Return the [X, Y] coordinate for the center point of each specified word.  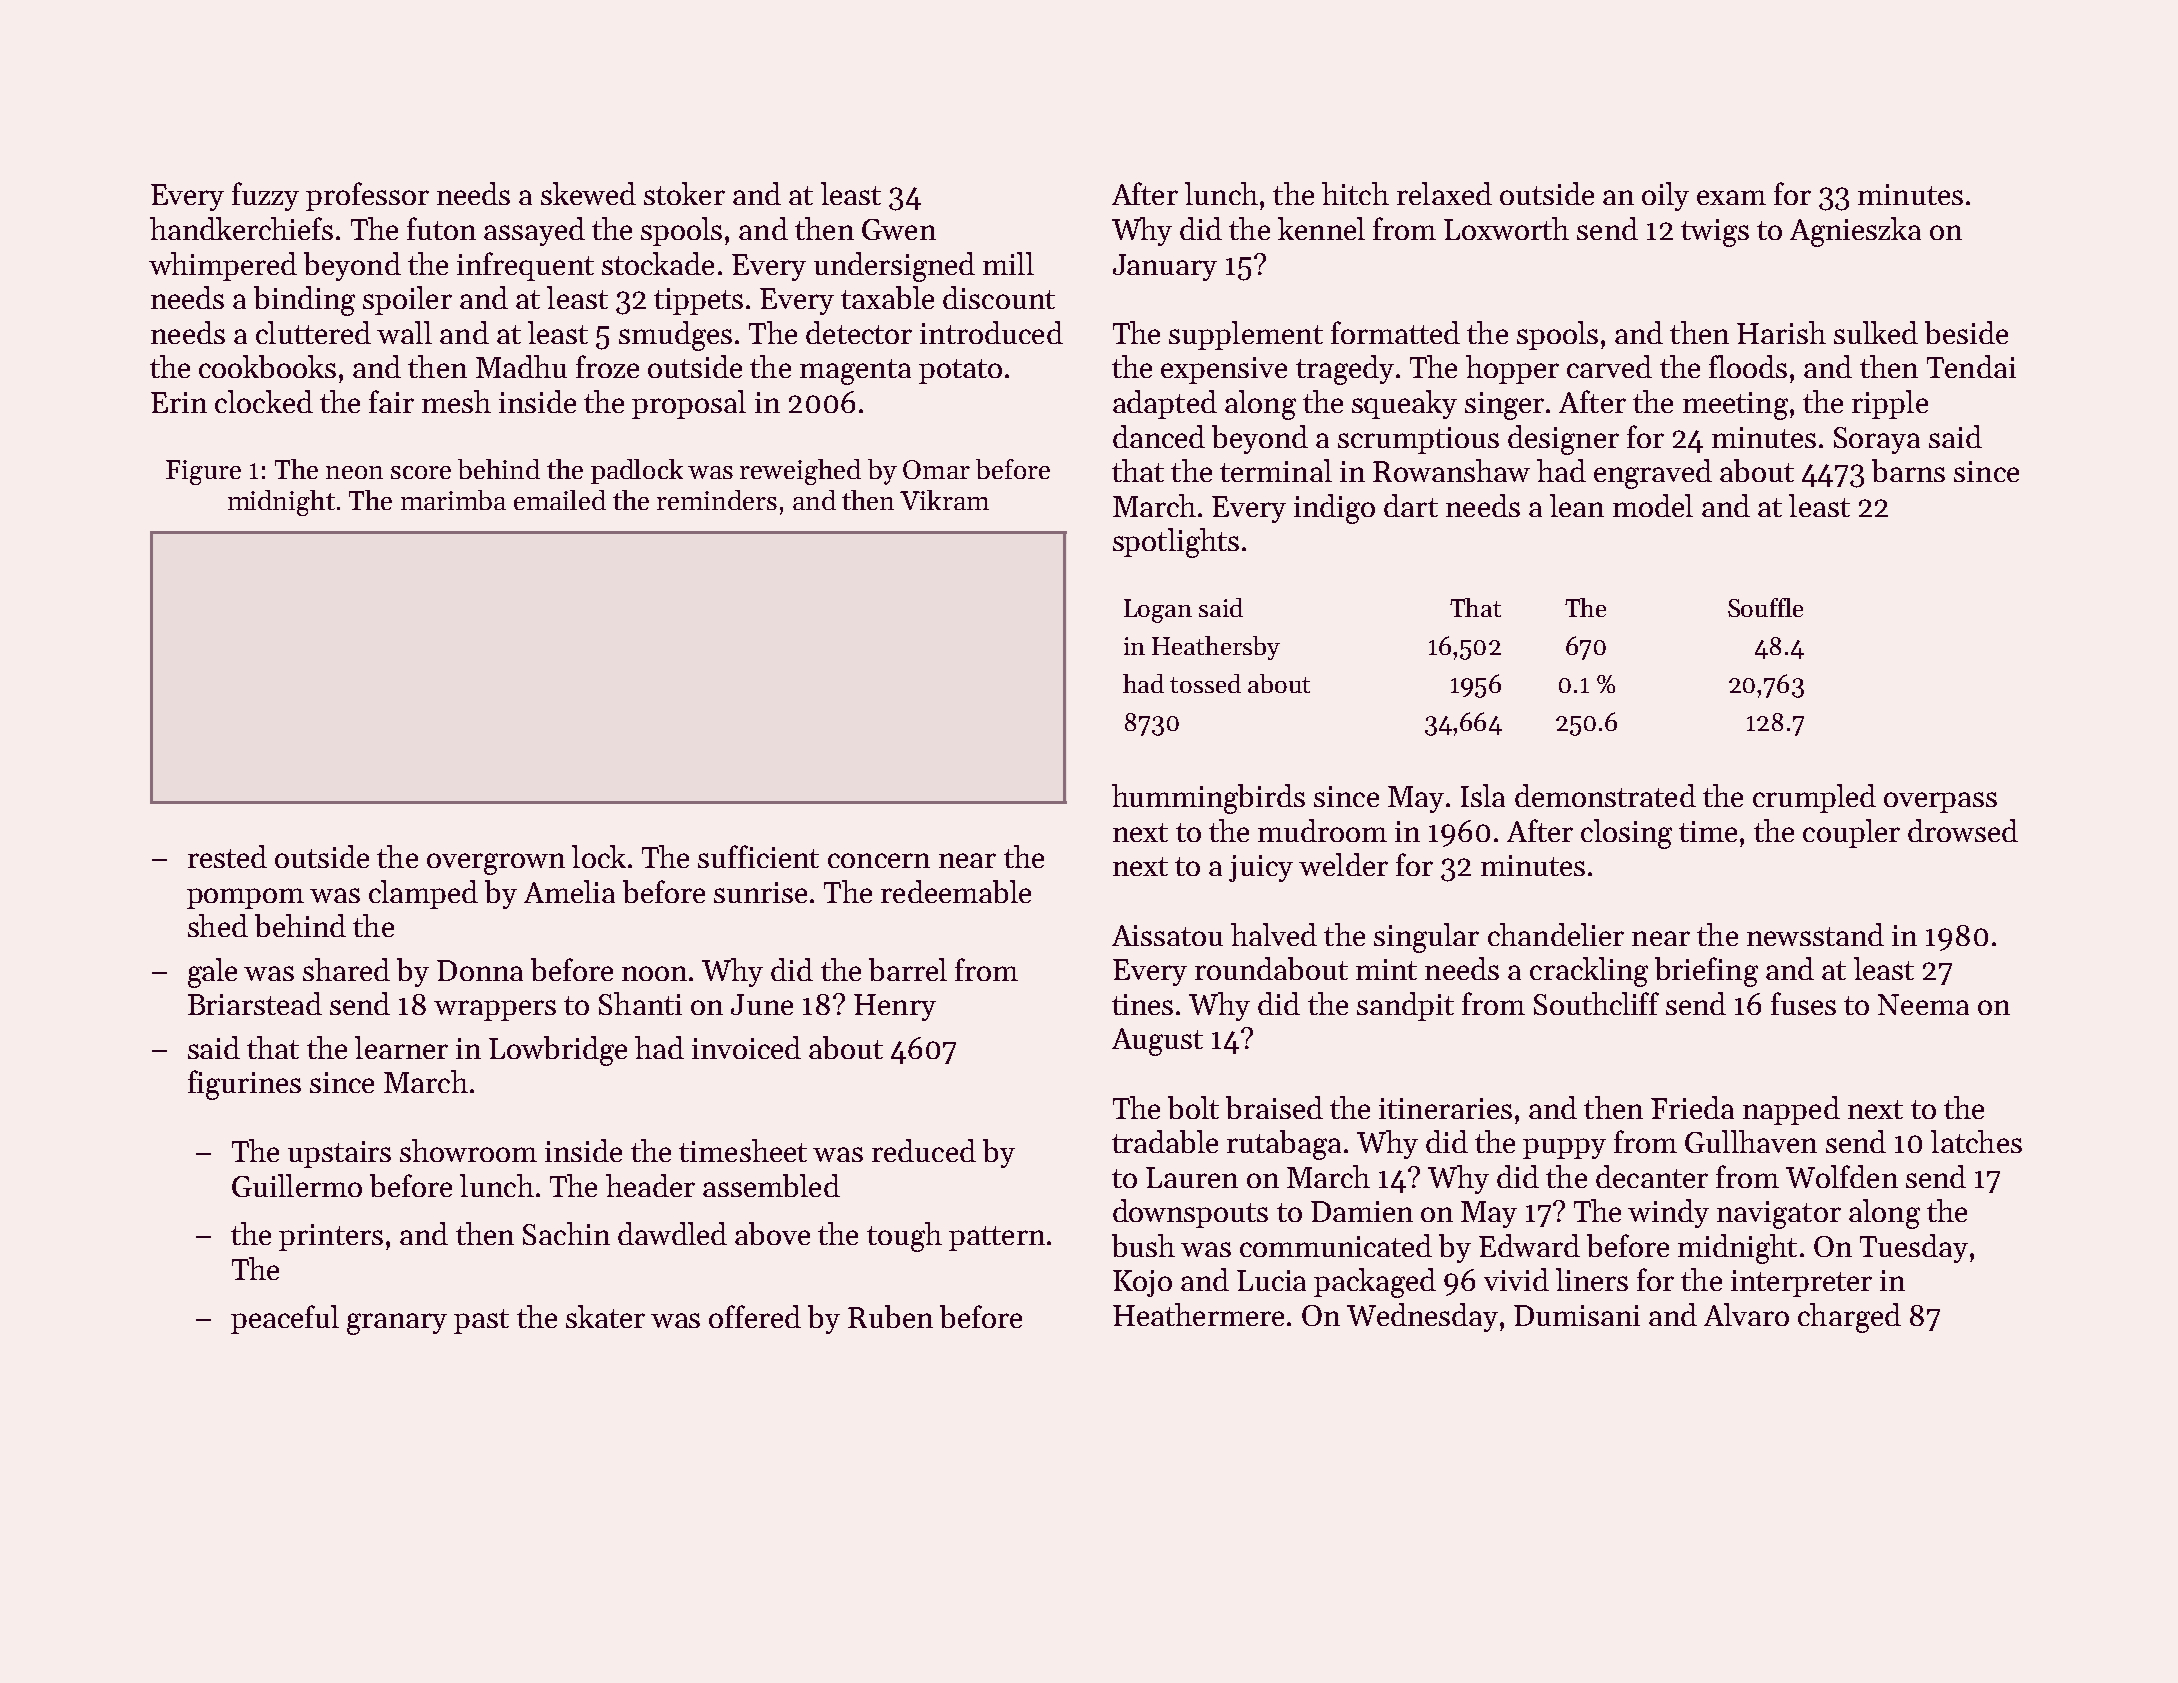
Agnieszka [1855, 232]
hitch [1355, 193]
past [481, 1321]
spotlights [1176, 543]
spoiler [407, 300]
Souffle [1765, 607]
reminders [717, 500]
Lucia [1271, 1280]
